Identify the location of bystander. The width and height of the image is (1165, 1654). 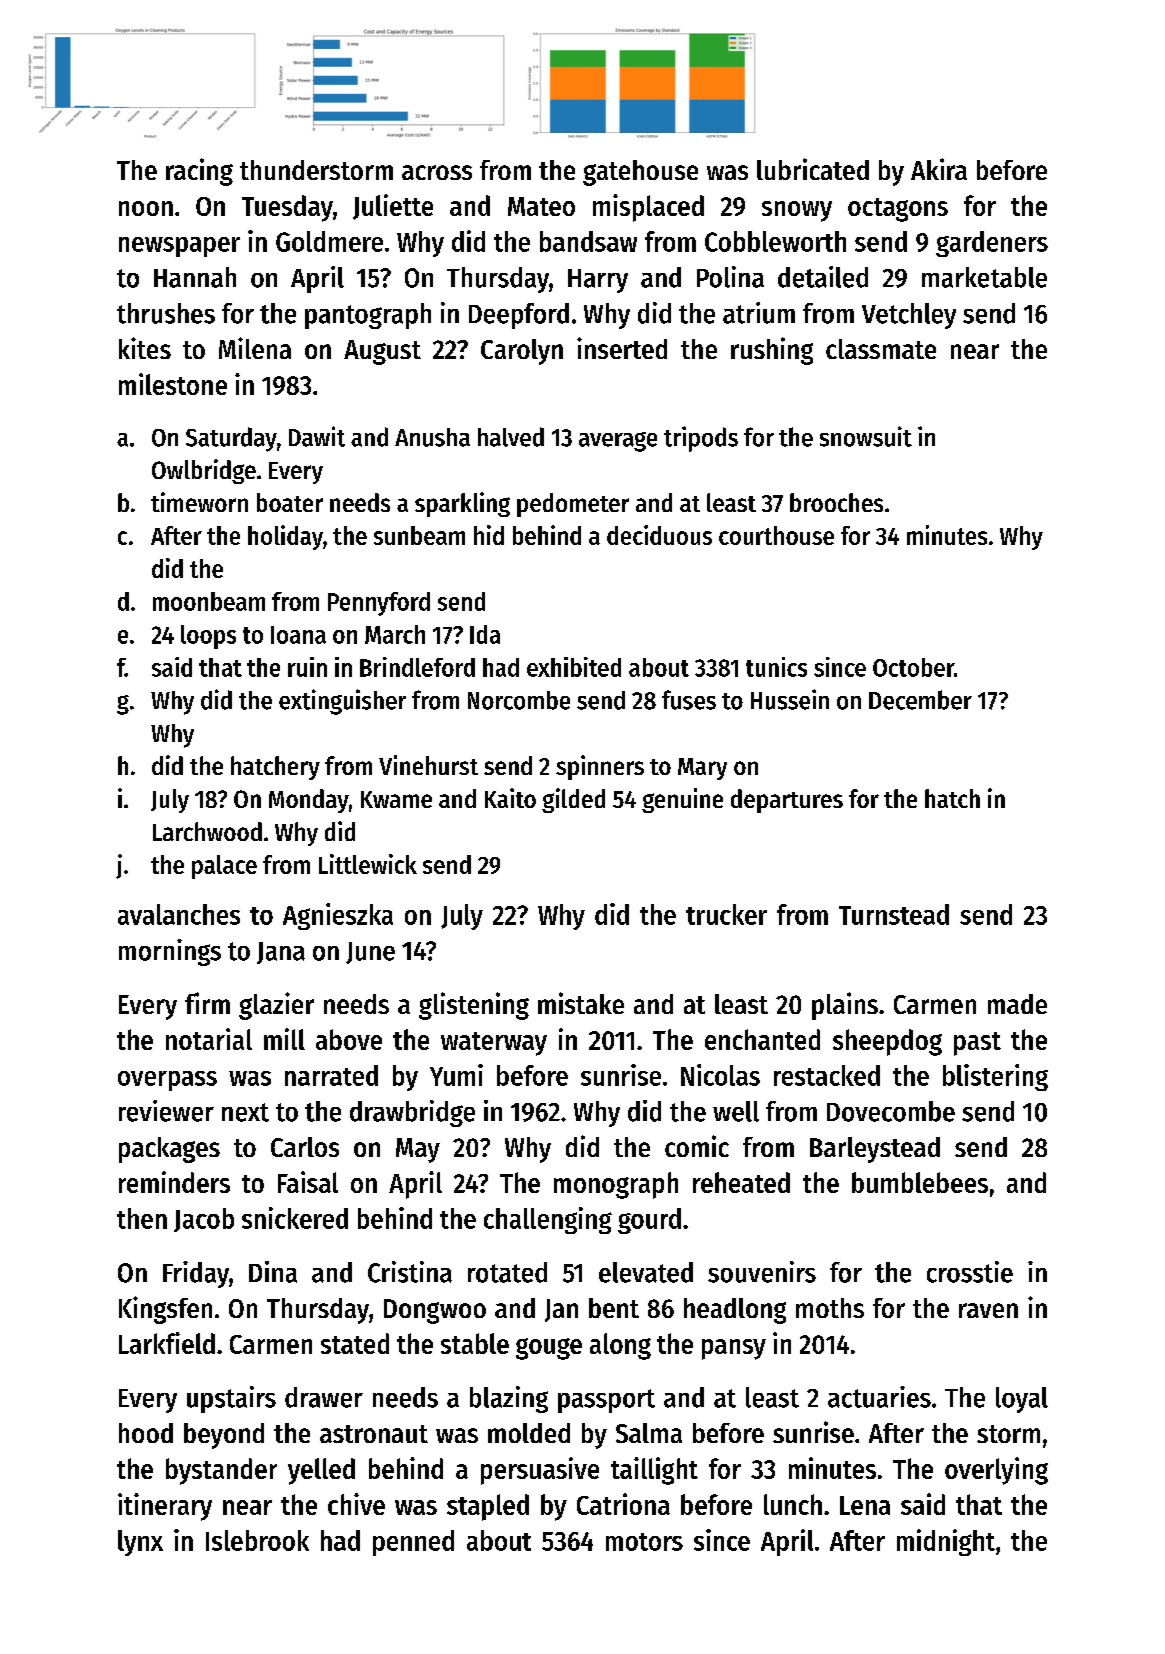
(221, 1471).
